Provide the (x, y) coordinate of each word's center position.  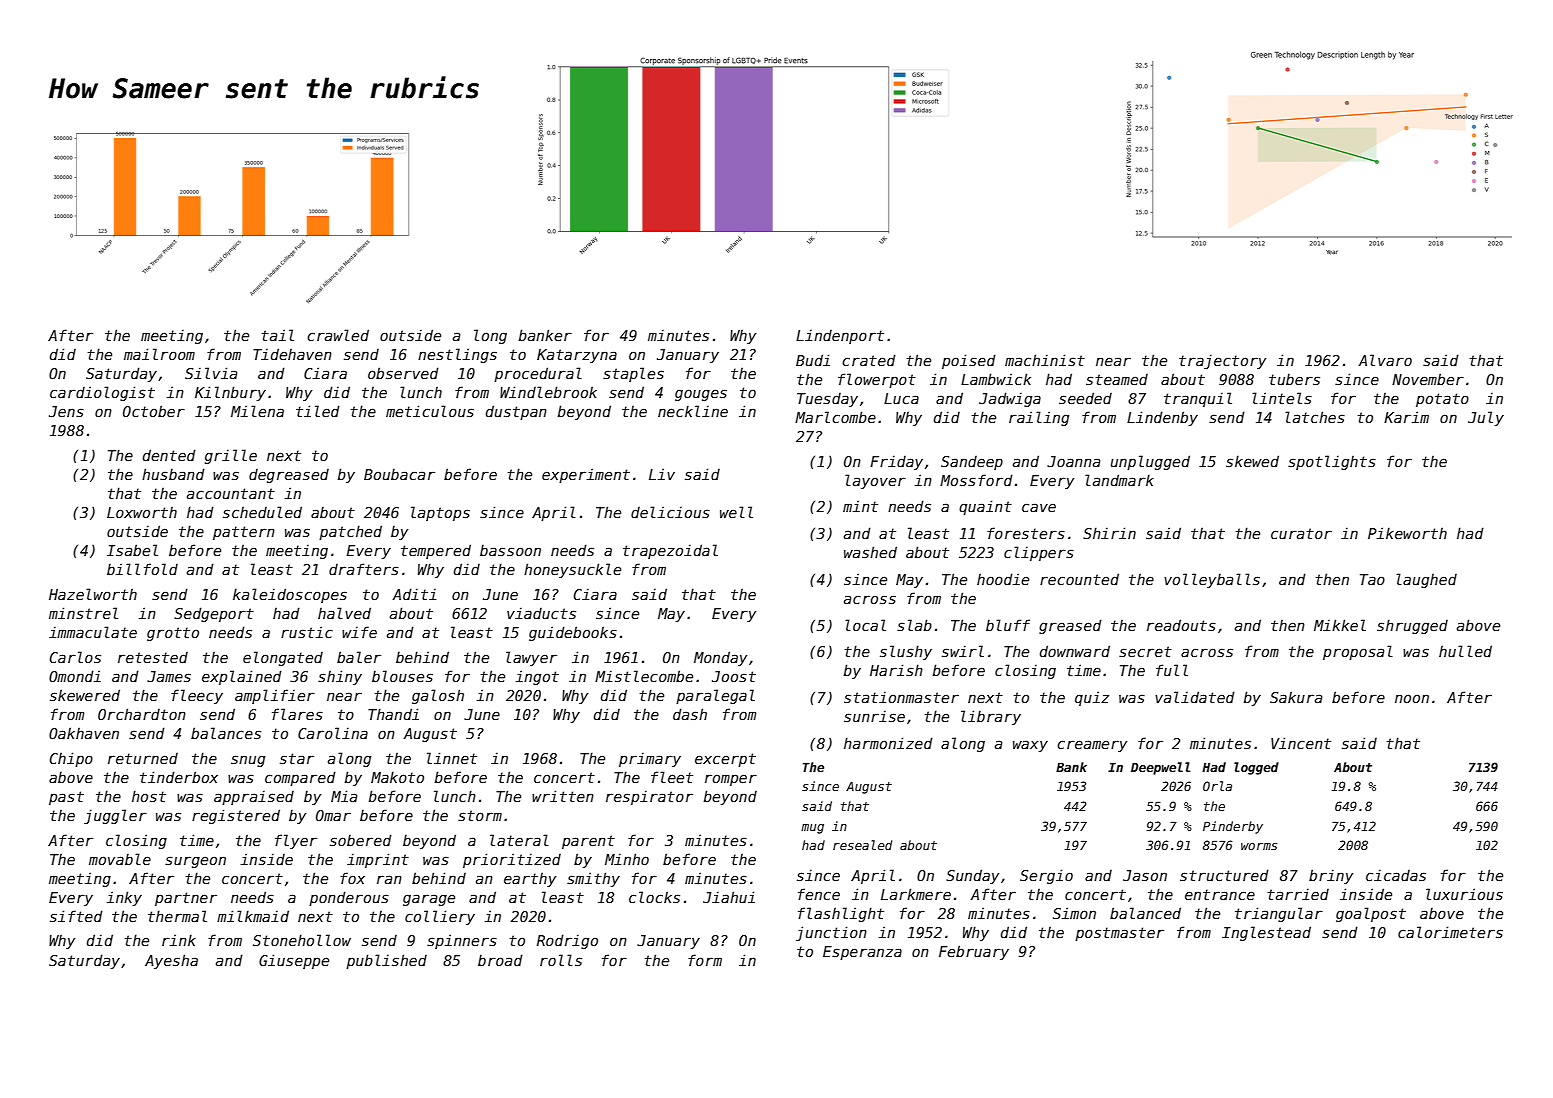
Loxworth (142, 512)
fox (352, 878)
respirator (649, 798)
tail (277, 335)
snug (248, 761)
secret (1145, 651)
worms (1259, 846)
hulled (1465, 651)
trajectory (1223, 361)
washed (870, 552)
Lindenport (840, 337)
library (991, 717)
